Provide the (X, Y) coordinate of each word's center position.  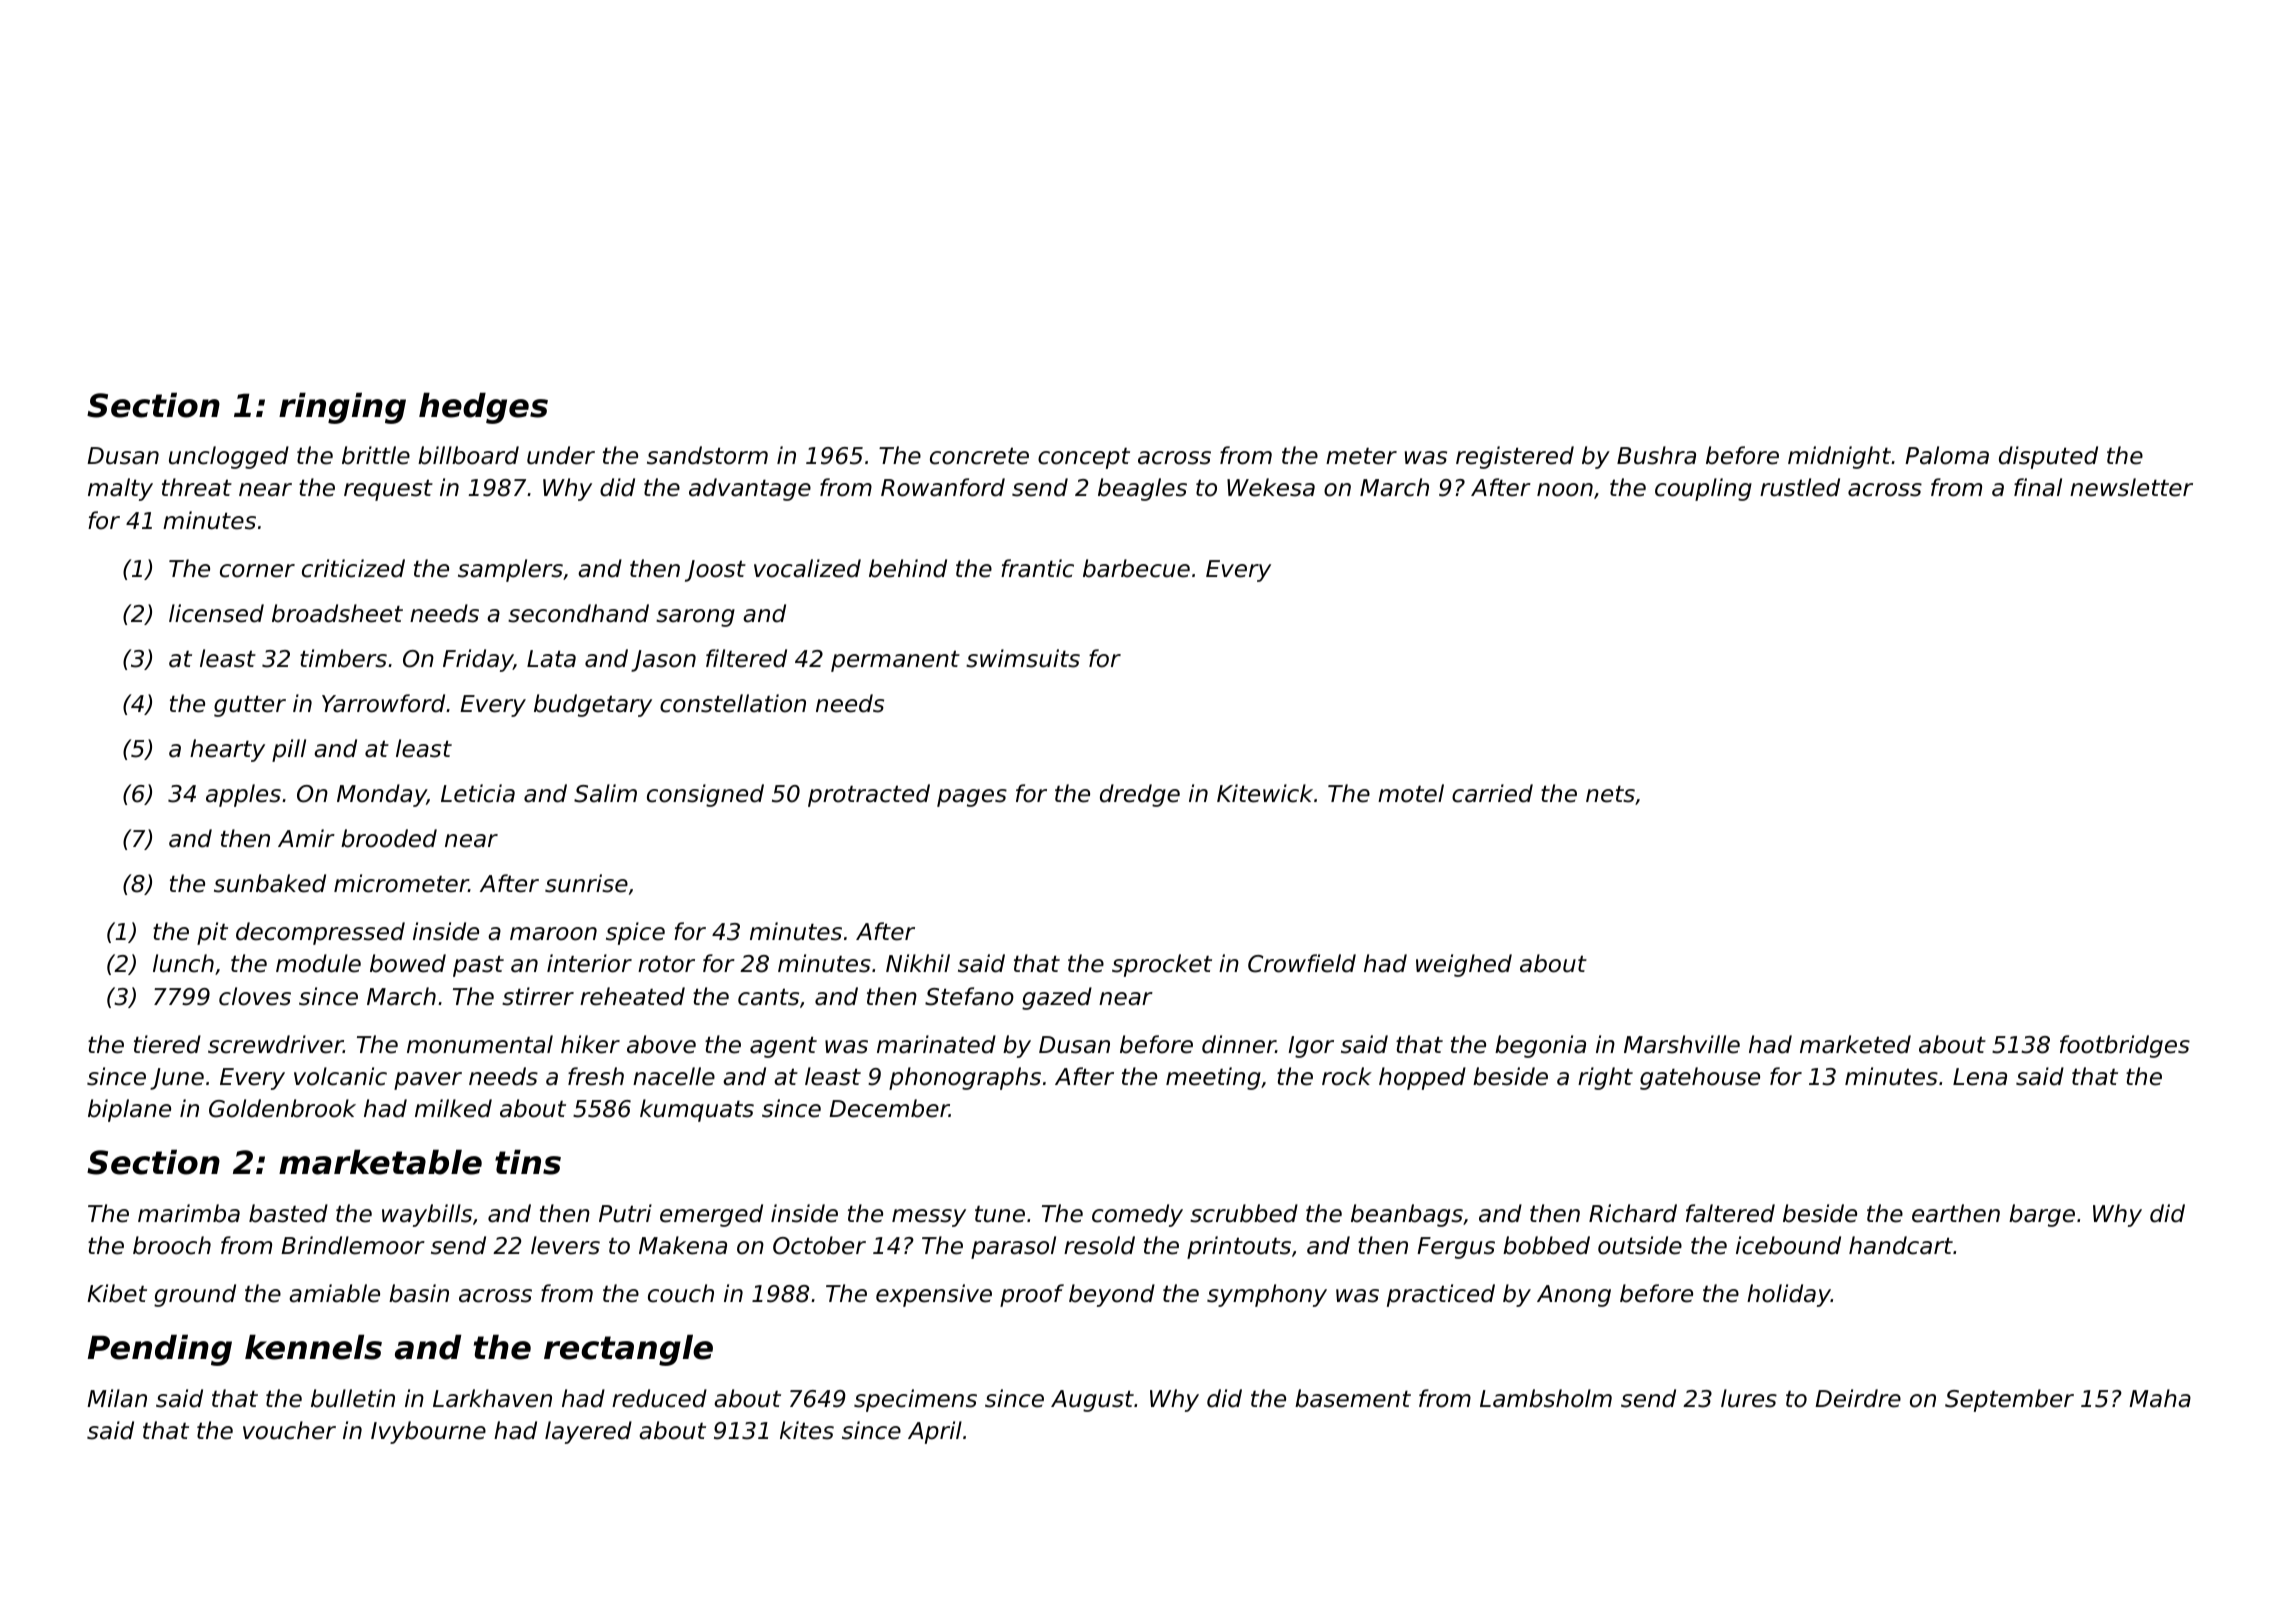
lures (1749, 1398)
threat (197, 487)
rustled (1800, 487)
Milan (117, 1398)
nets (1610, 794)
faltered (1730, 1213)
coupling (1703, 489)
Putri (625, 1213)
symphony (1267, 1295)
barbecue (1136, 568)
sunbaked (270, 883)
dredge (1140, 795)
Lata (551, 659)
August (1092, 1401)
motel (1411, 793)
